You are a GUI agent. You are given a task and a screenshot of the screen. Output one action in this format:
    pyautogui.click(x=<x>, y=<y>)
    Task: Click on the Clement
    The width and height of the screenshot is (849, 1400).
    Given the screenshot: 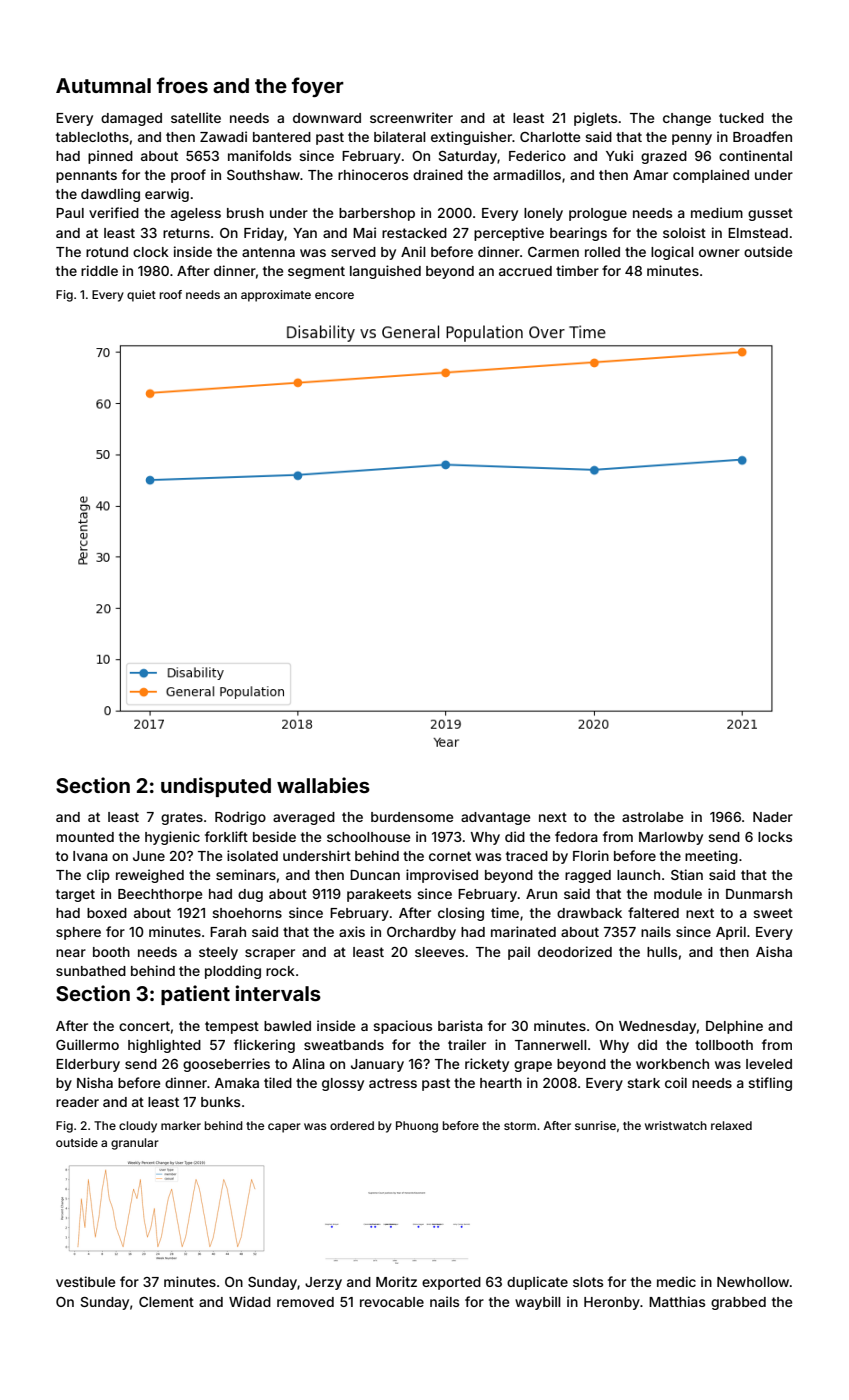 What is the action you would take?
    pyautogui.click(x=166, y=1302)
